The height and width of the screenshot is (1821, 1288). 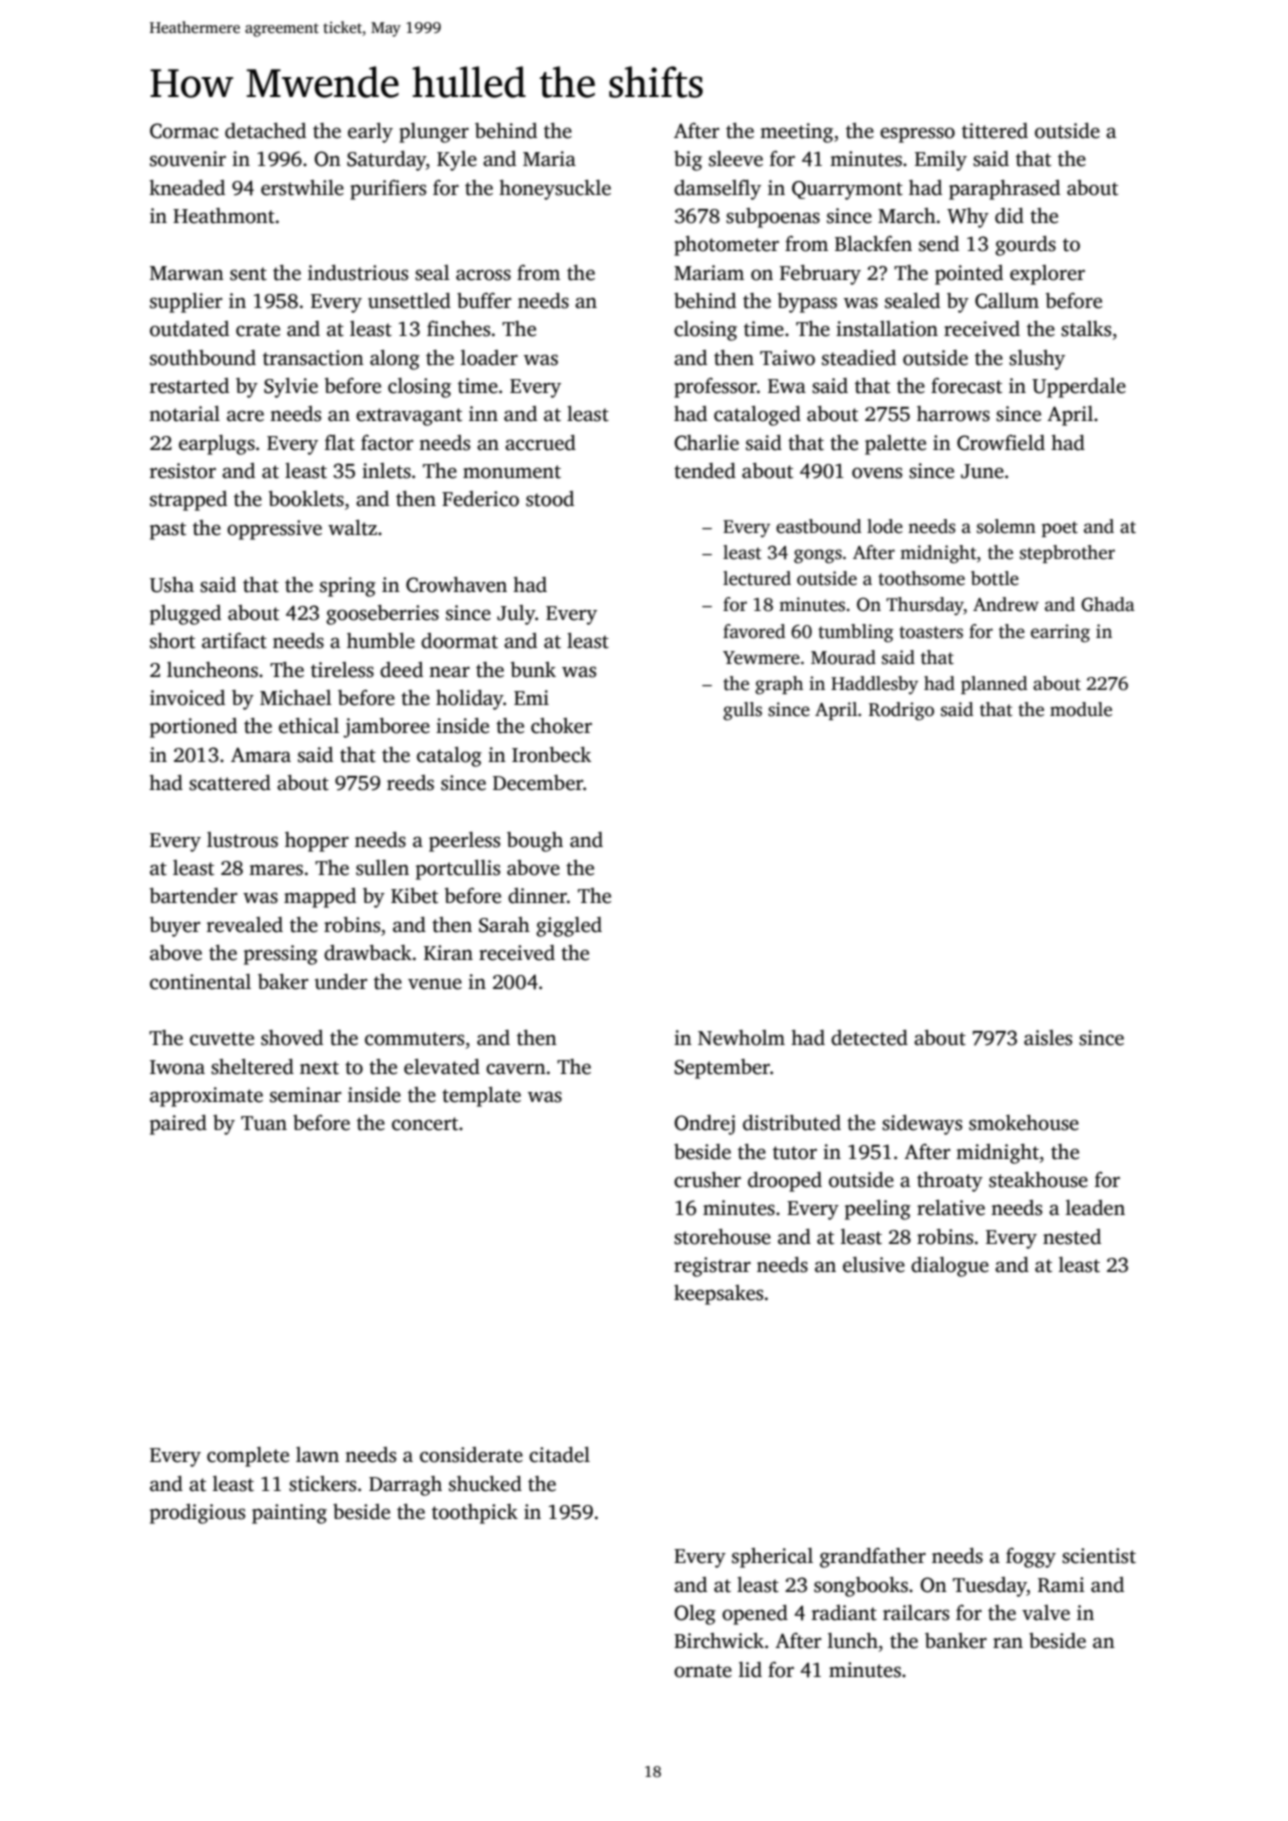 What do you see at coordinates (718, 1295) in the screenshot?
I see `keepsakes` at bounding box center [718, 1295].
